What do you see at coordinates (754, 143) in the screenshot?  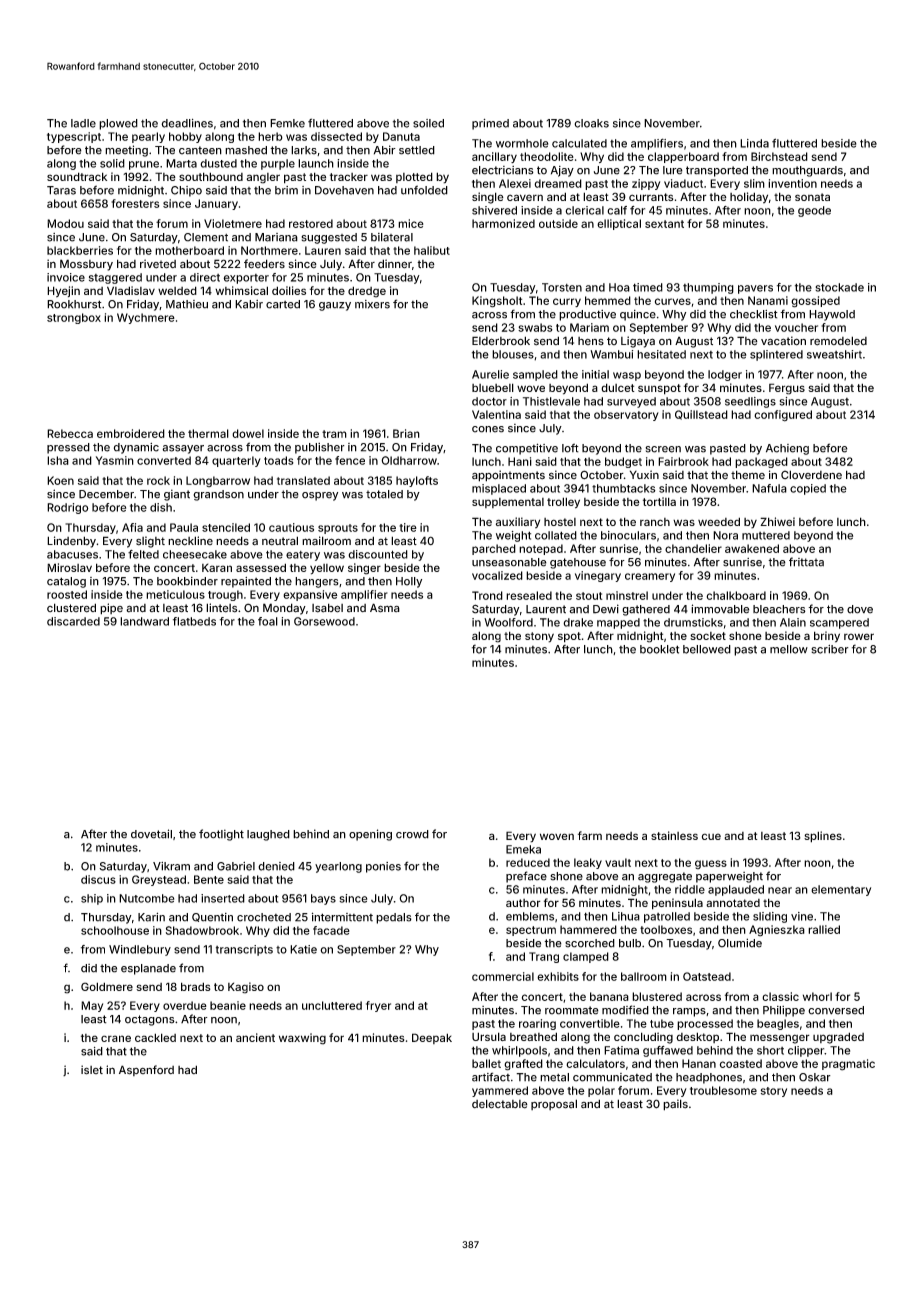 I see `Linda` at bounding box center [754, 143].
